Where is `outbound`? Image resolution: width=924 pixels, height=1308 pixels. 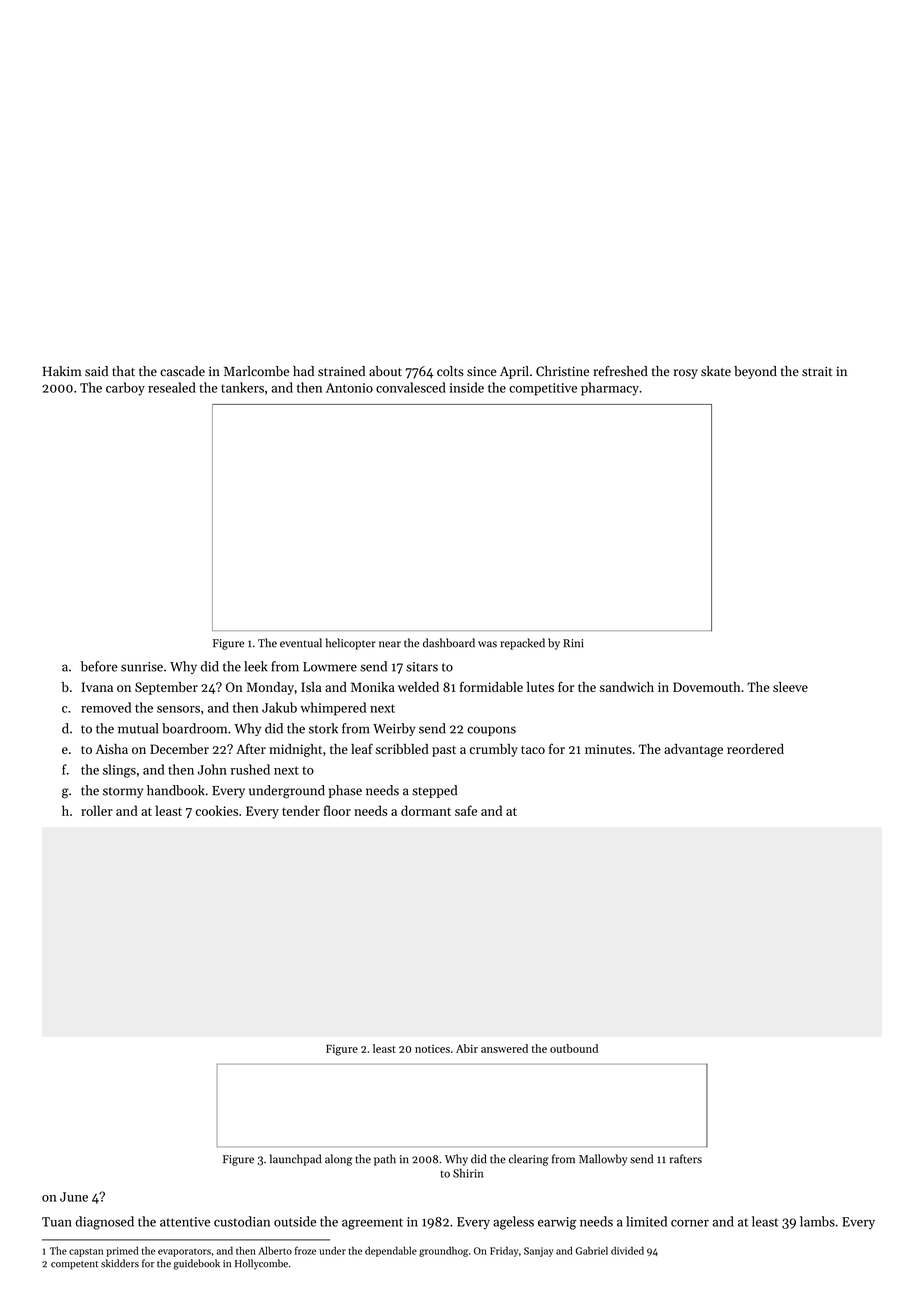
outbound is located at coordinates (574, 1048).
